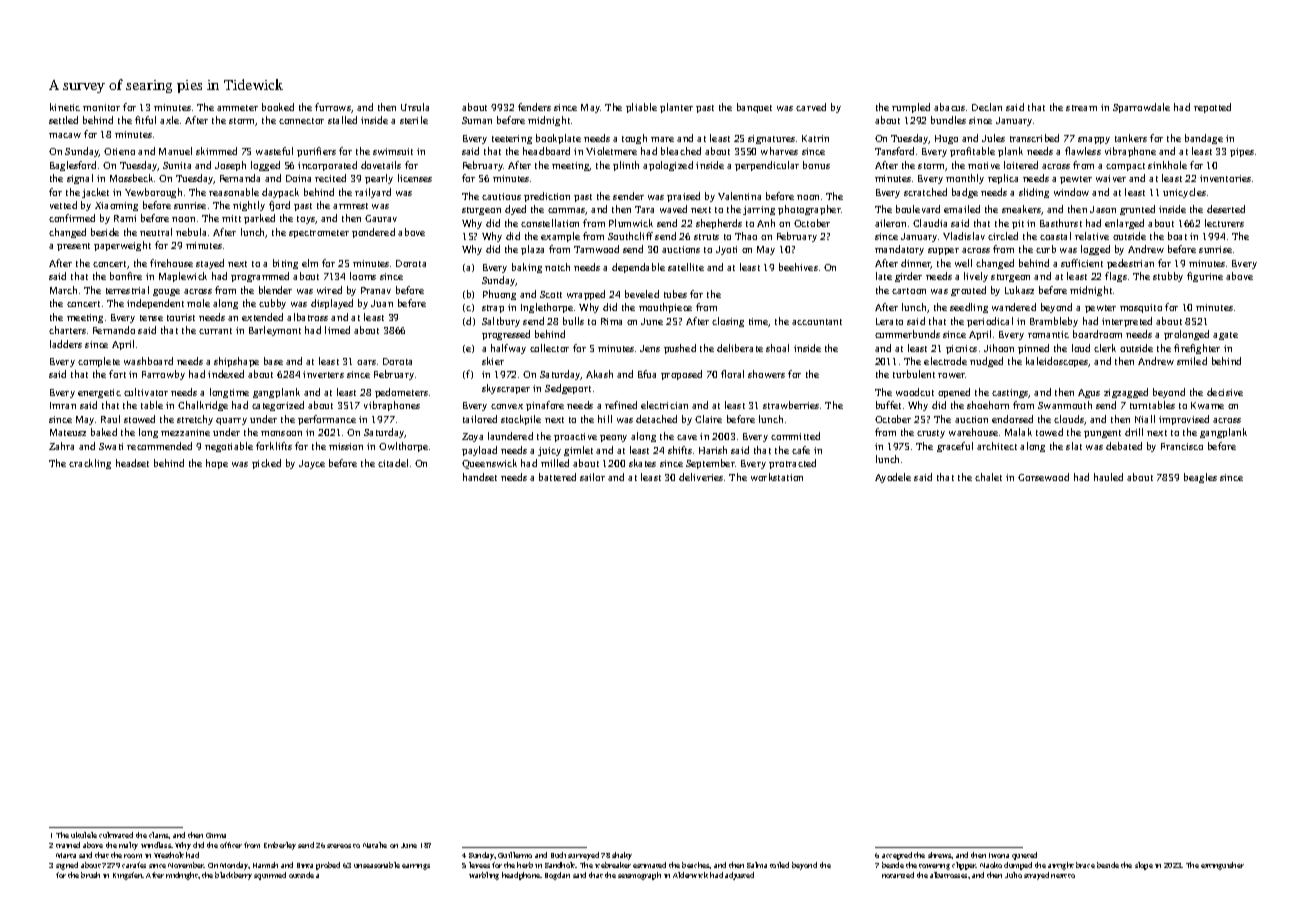 The width and height of the image is (1308, 924). What do you see at coordinates (375, 845) in the image?
I see `Natalie` at bounding box center [375, 845].
